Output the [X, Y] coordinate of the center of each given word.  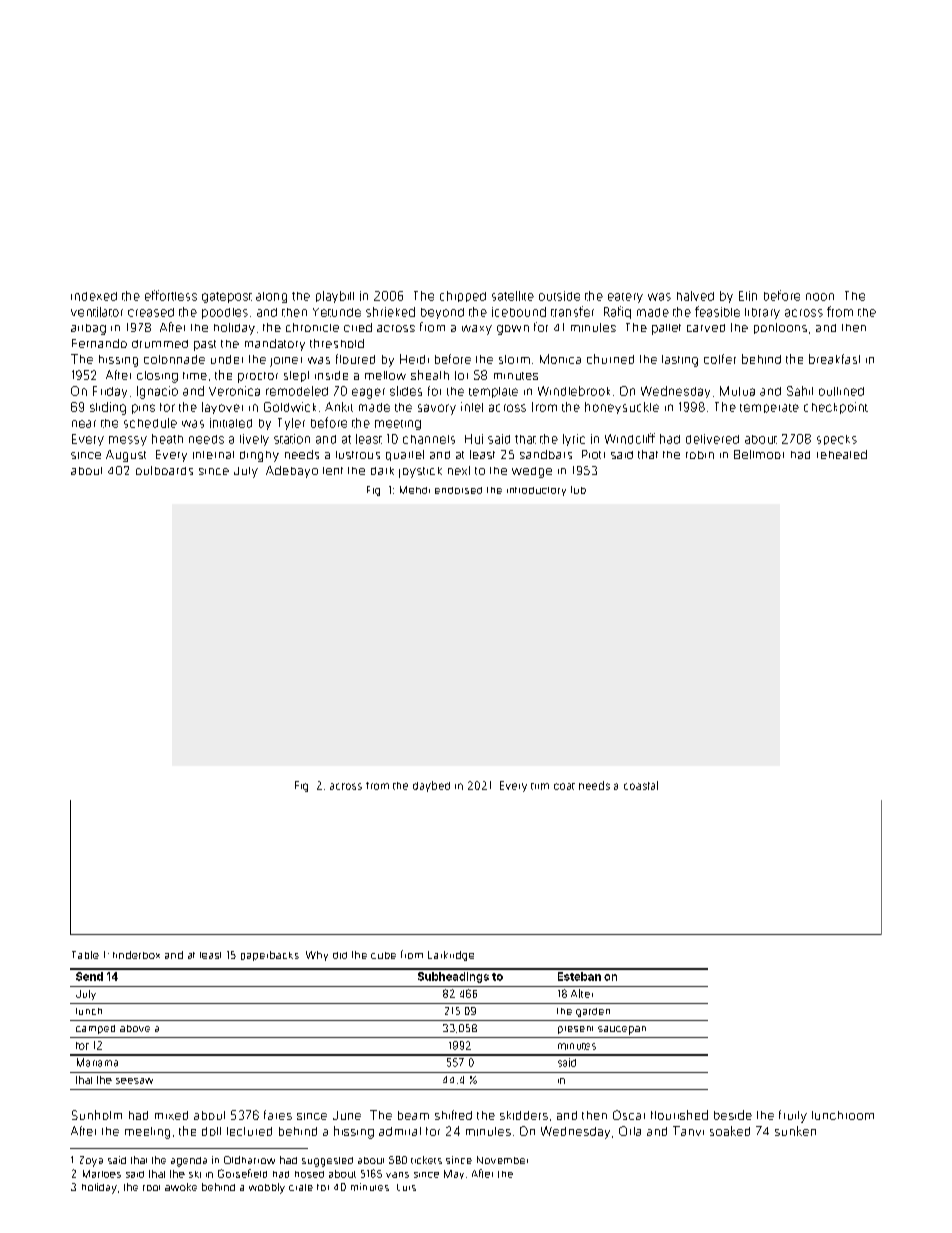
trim [540, 786]
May [454, 1174]
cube [383, 955]
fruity [793, 1116]
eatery [625, 298]
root [151, 1188]
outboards [164, 470]
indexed [94, 296]
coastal [641, 785]
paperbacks [270, 956]
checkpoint [836, 408]
